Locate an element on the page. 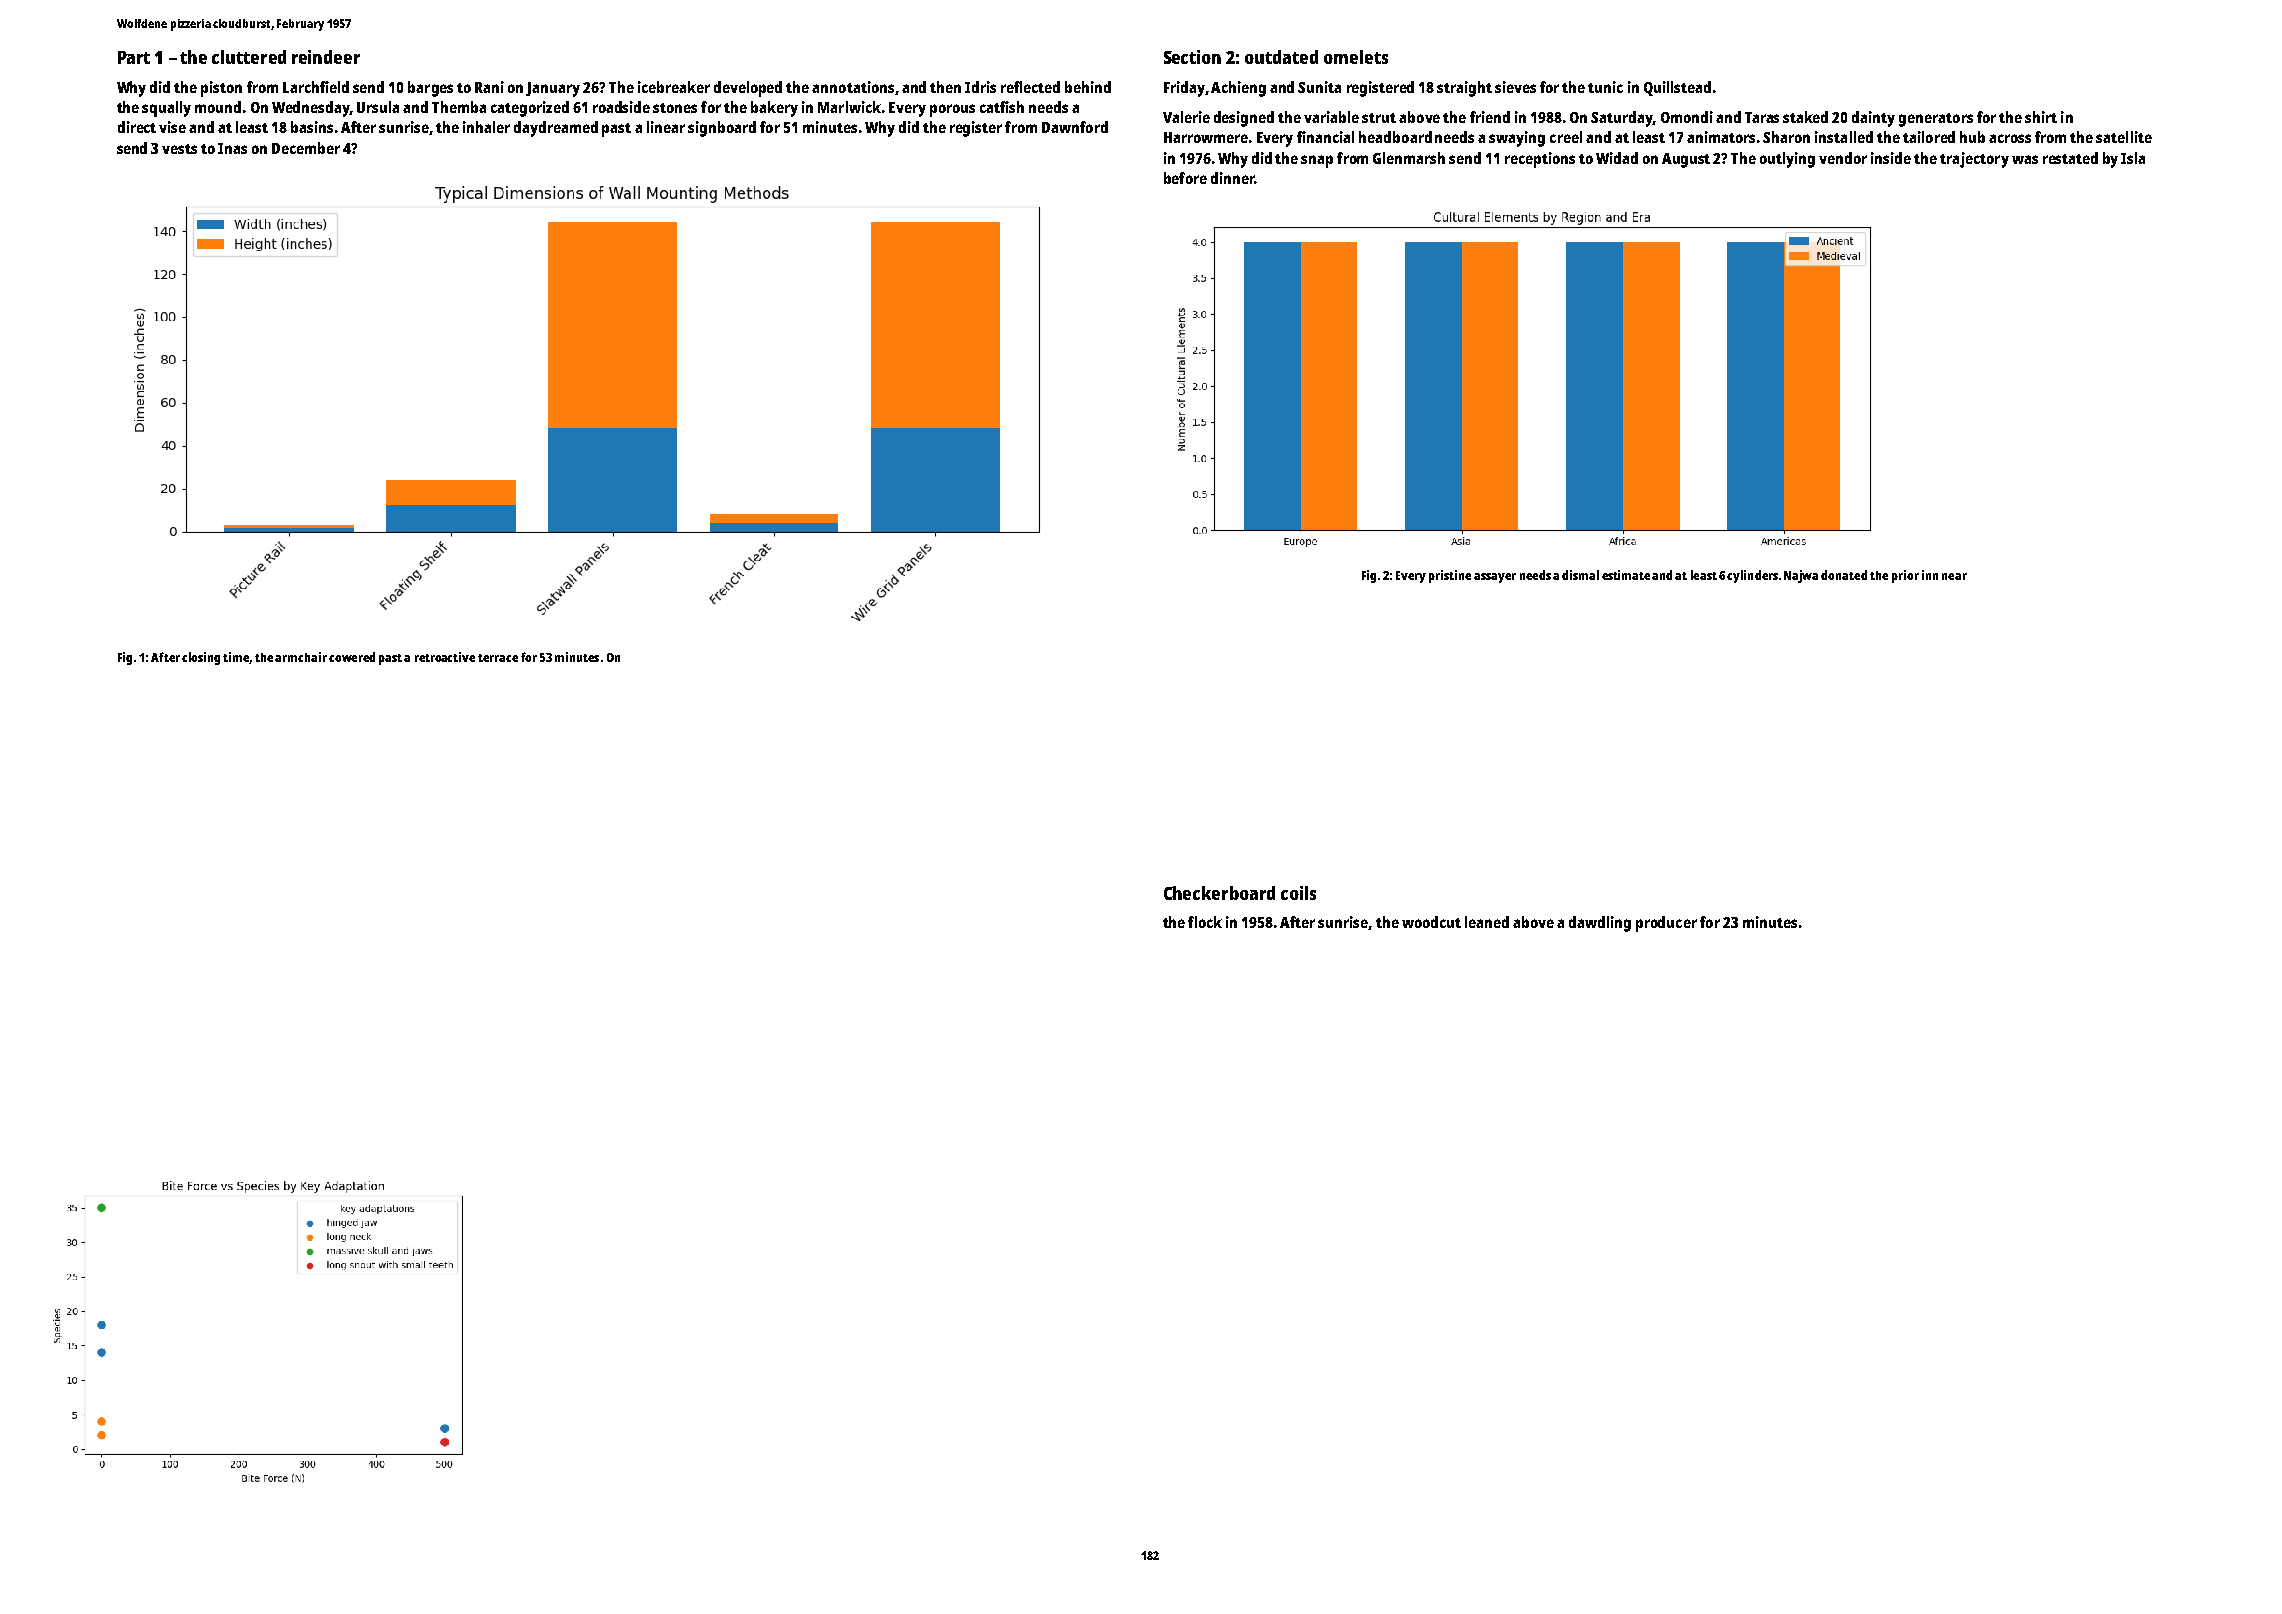  time is located at coordinates (236, 657).
